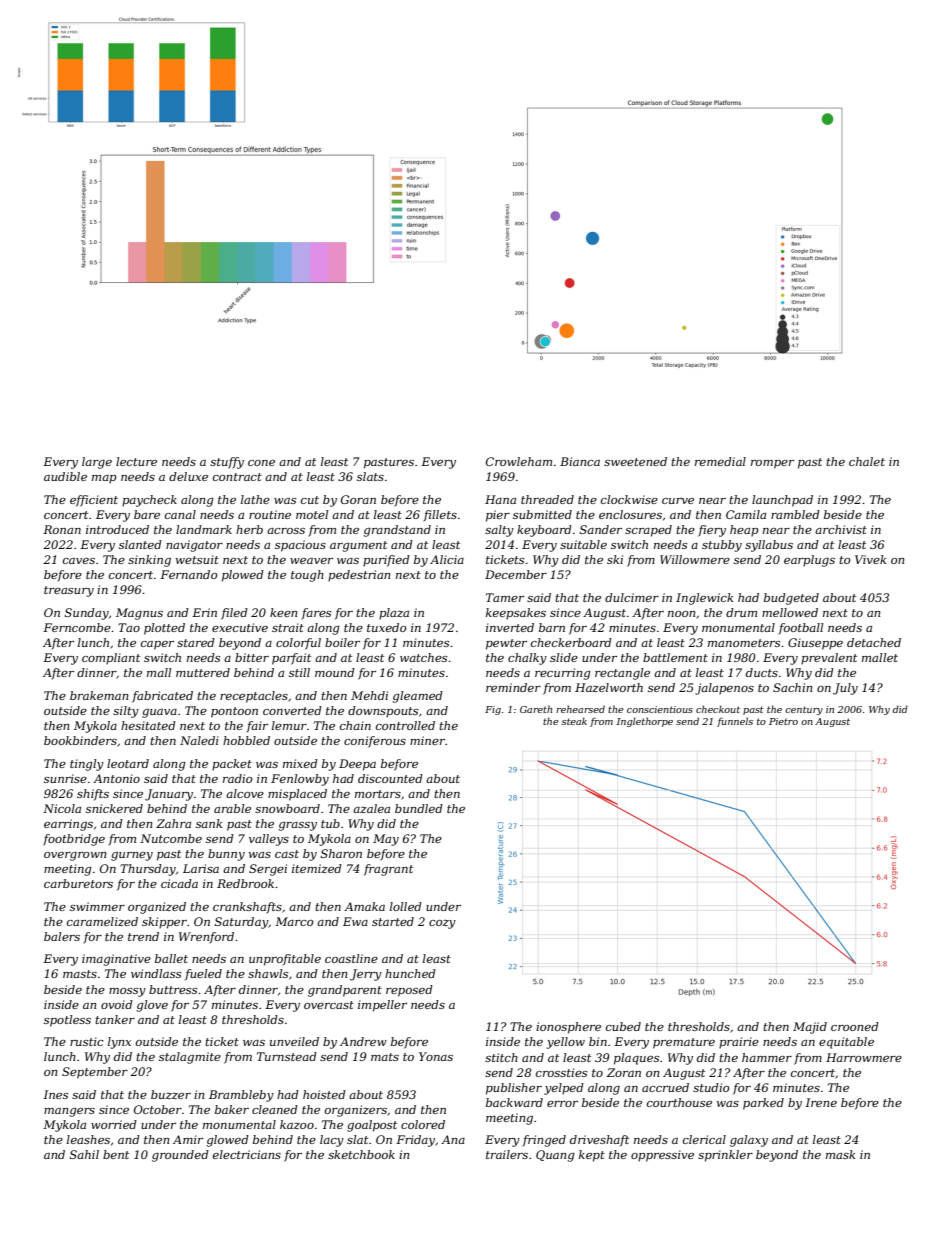  I want to click on navigator, so click(194, 546).
